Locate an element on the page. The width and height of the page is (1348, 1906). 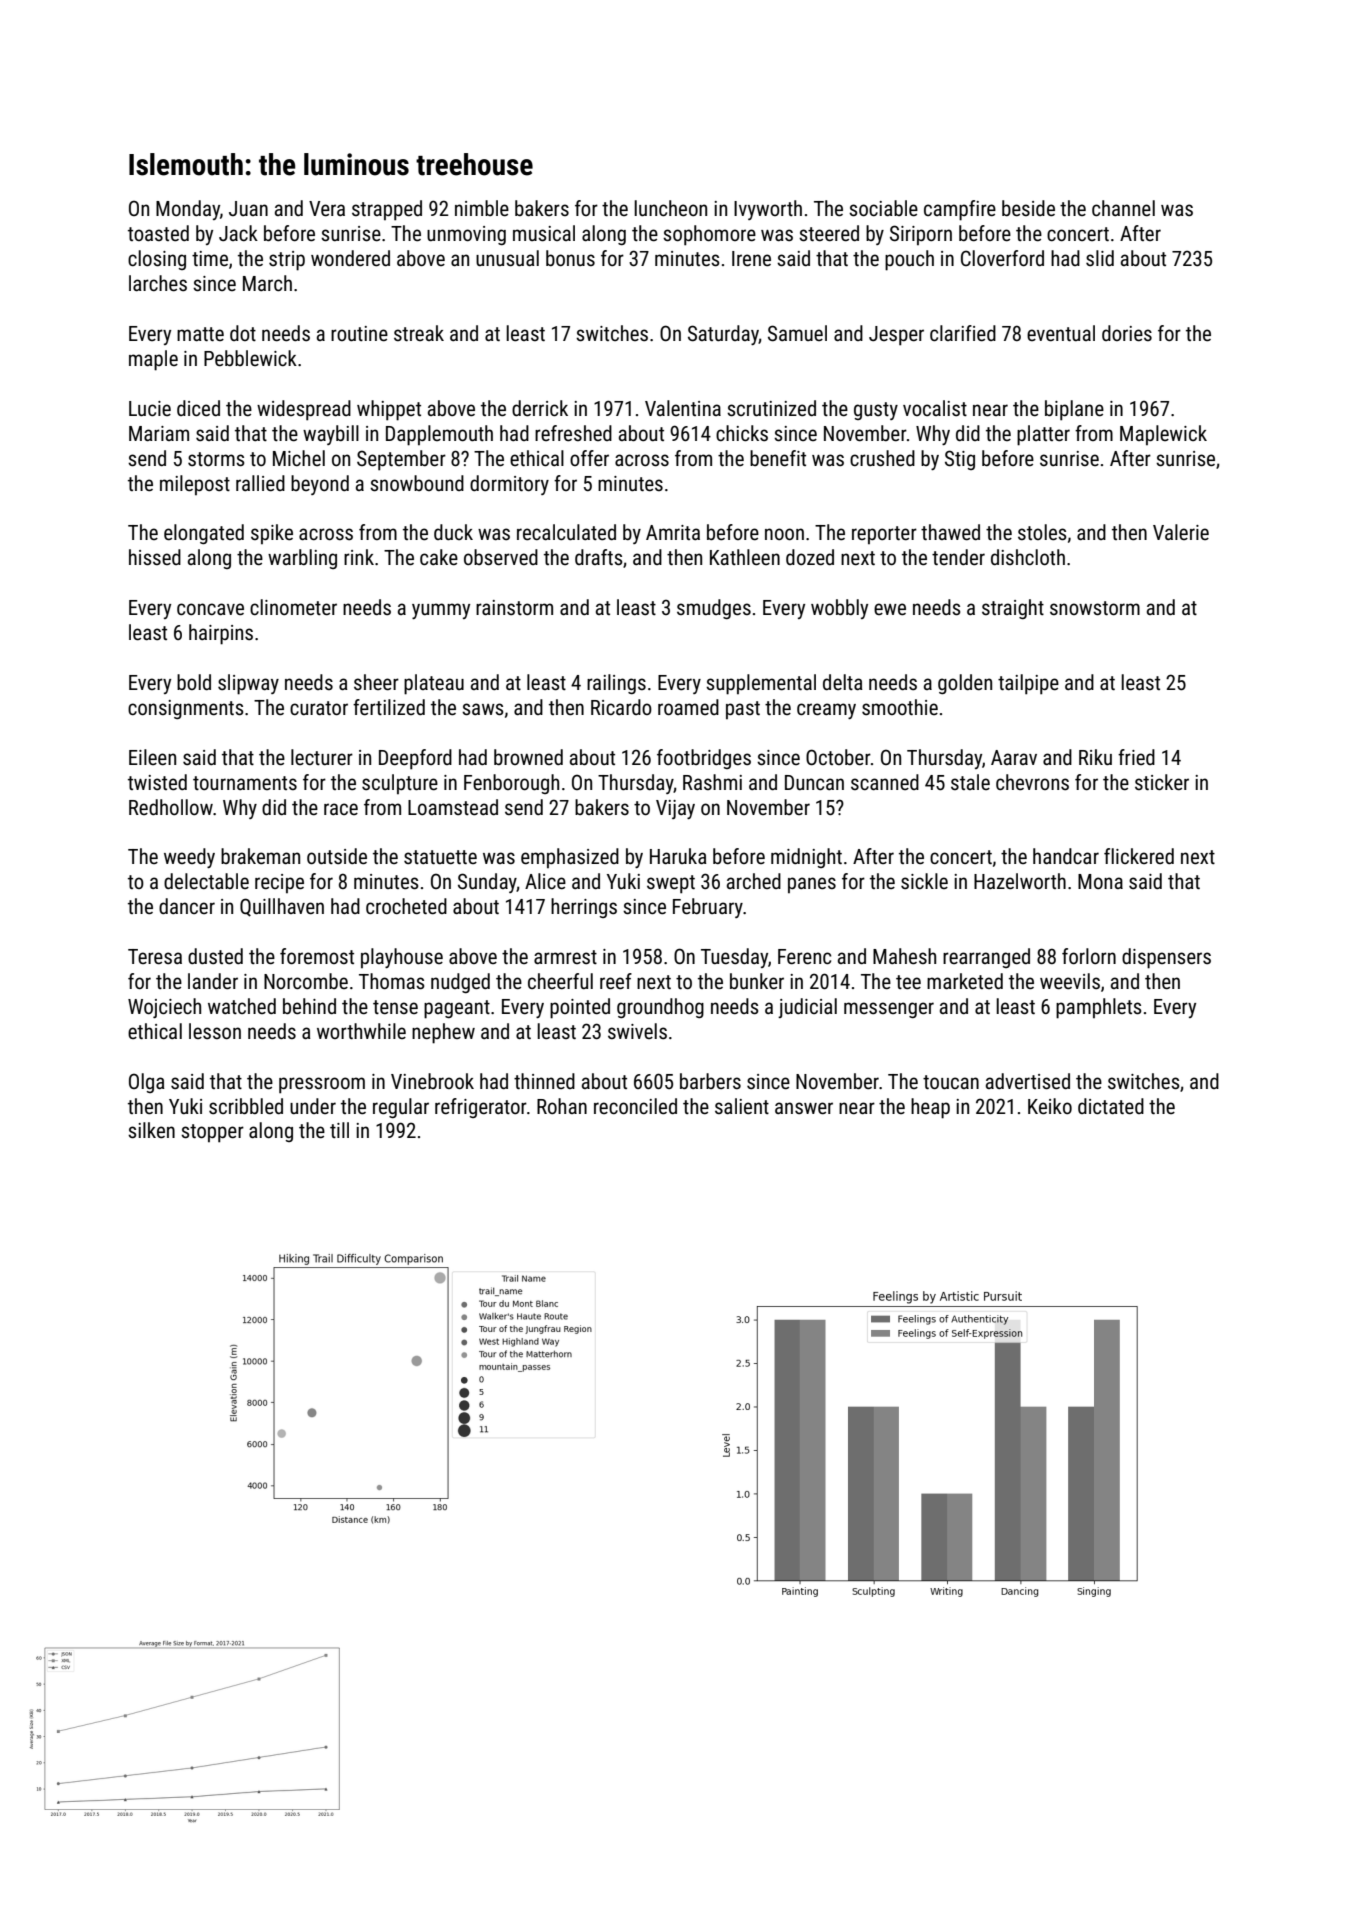
browned is located at coordinates (528, 757).
